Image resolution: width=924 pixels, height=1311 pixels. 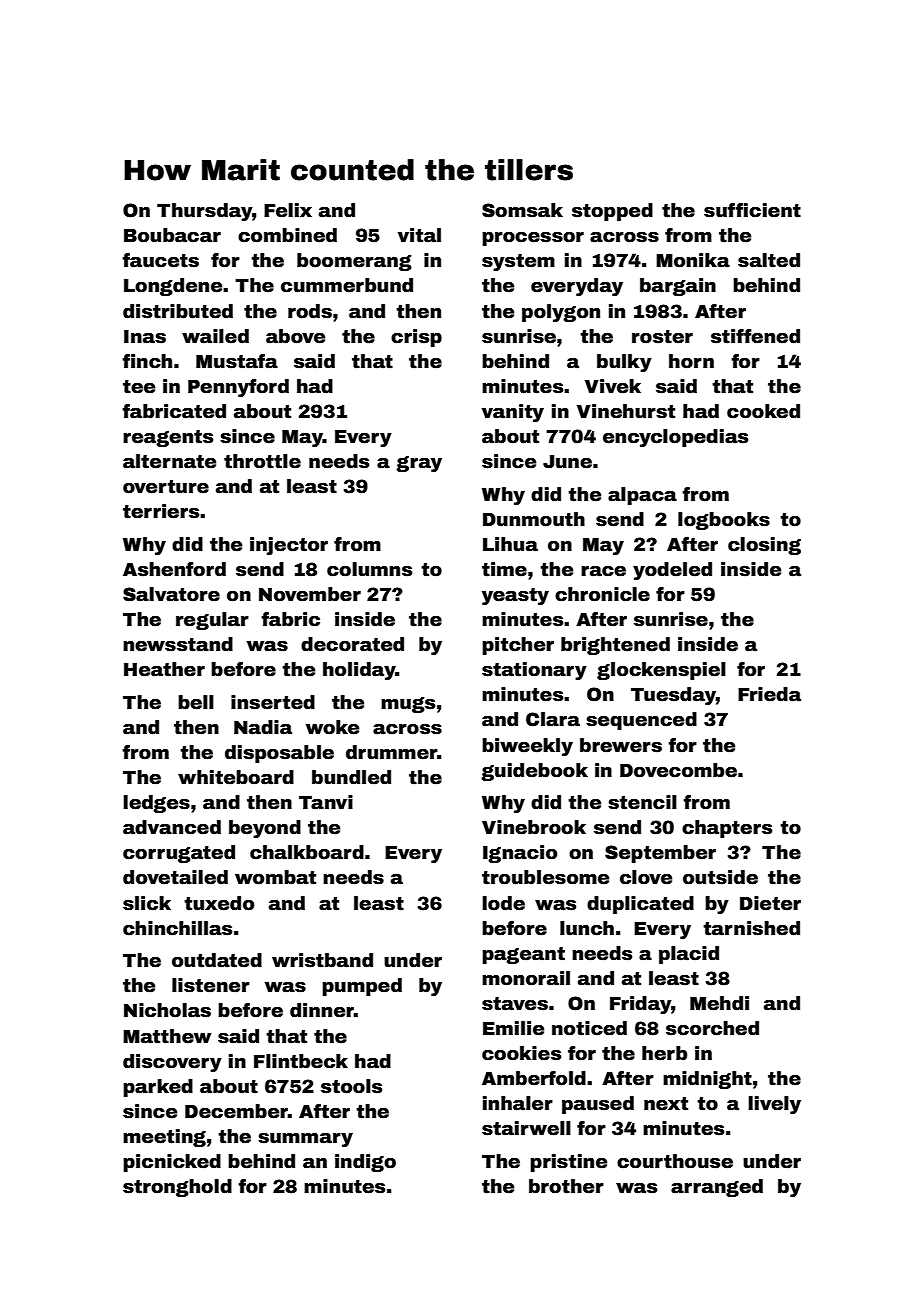 What do you see at coordinates (515, 596) in the screenshot?
I see `yeasty` at bounding box center [515, 596].
